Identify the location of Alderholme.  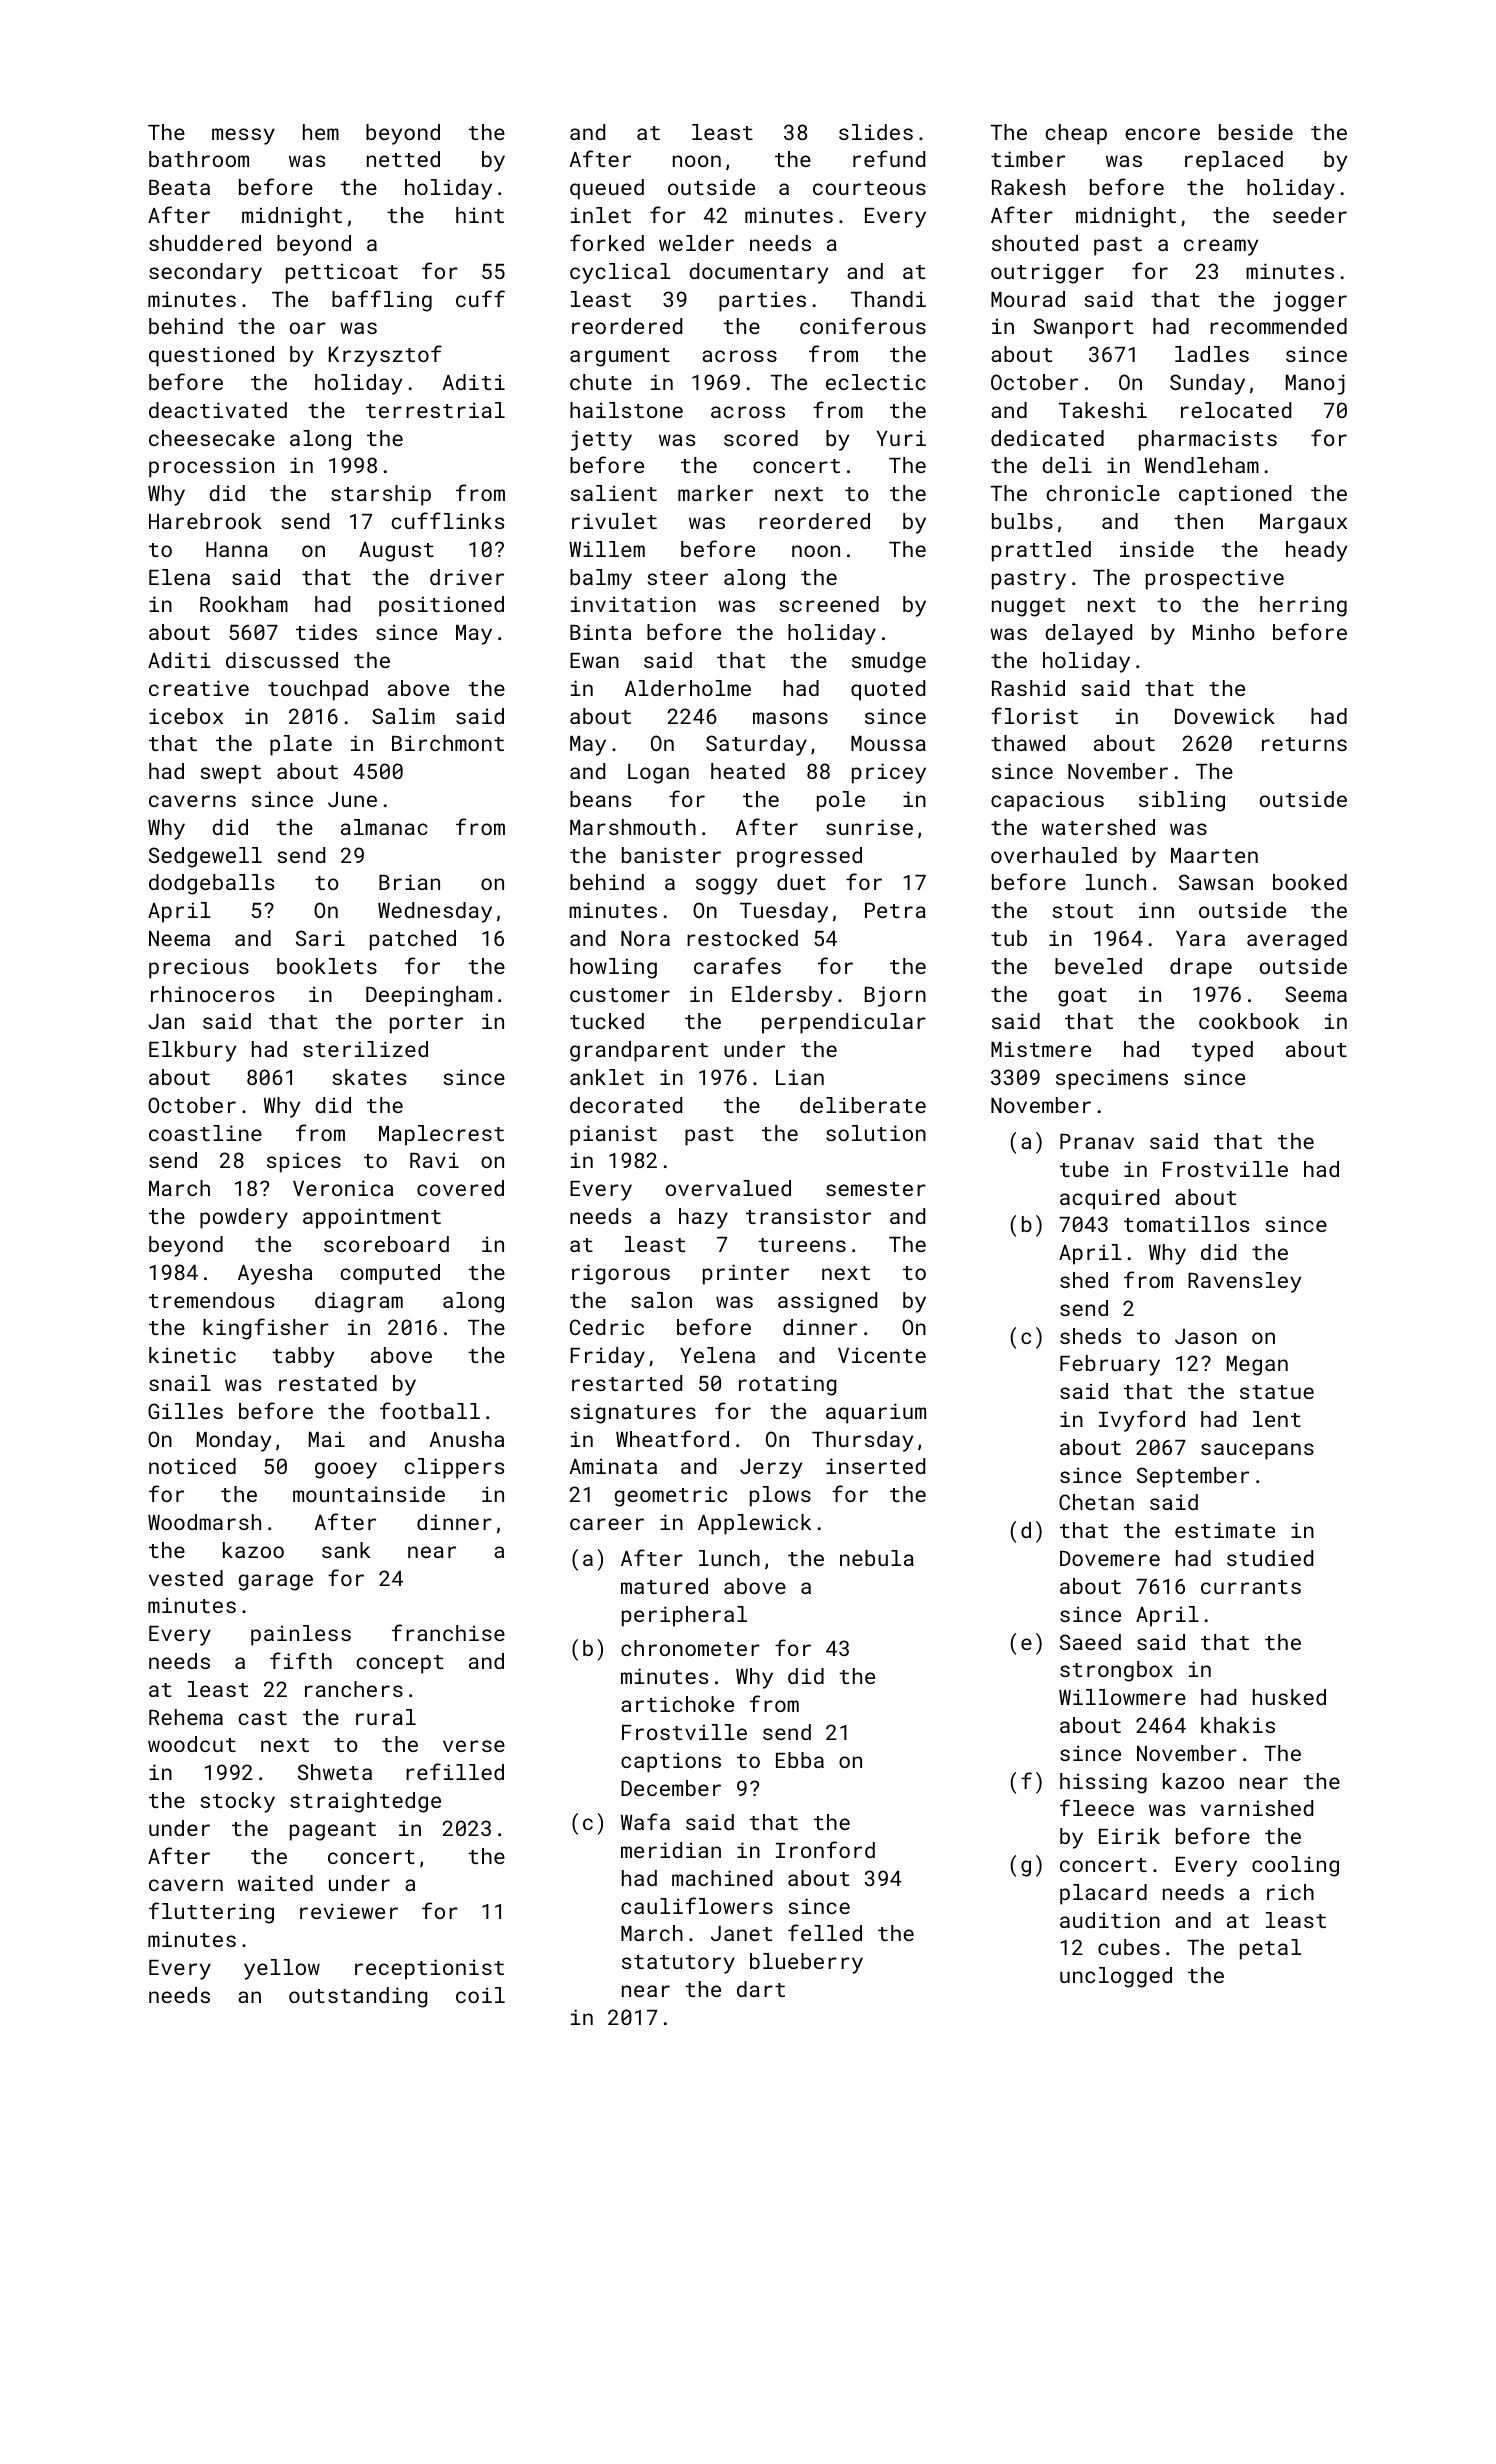
(688, 688).
